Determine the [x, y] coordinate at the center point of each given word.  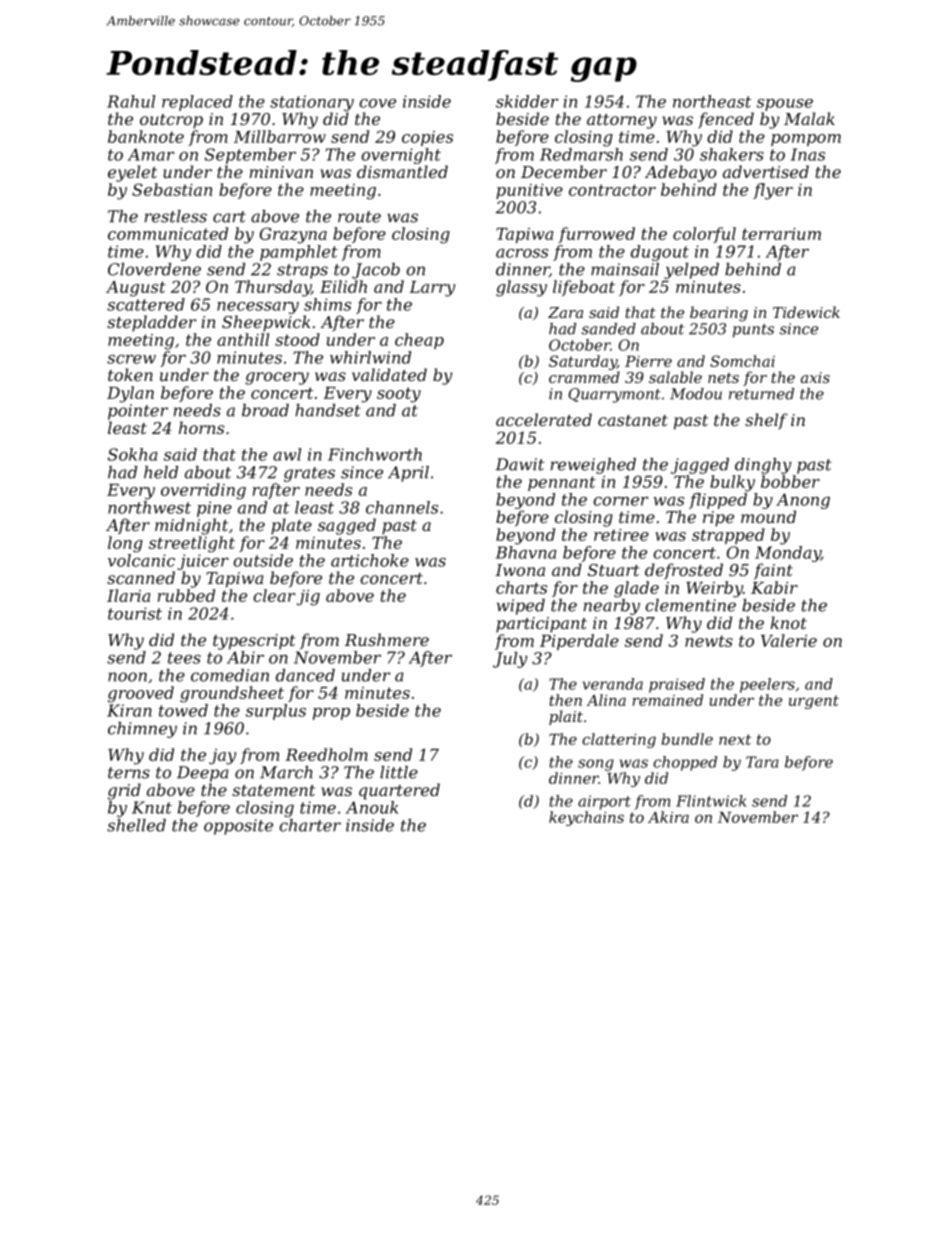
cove [377, 103]
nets [723, 378]
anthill [243, 339]
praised [677, 685]
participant [541, 625]
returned [761, 394]
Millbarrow [280, 136]
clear [274, 595]
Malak [809, 118]
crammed [584, 377]
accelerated [544, 419]
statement [273, 790]
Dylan [130, 394]
